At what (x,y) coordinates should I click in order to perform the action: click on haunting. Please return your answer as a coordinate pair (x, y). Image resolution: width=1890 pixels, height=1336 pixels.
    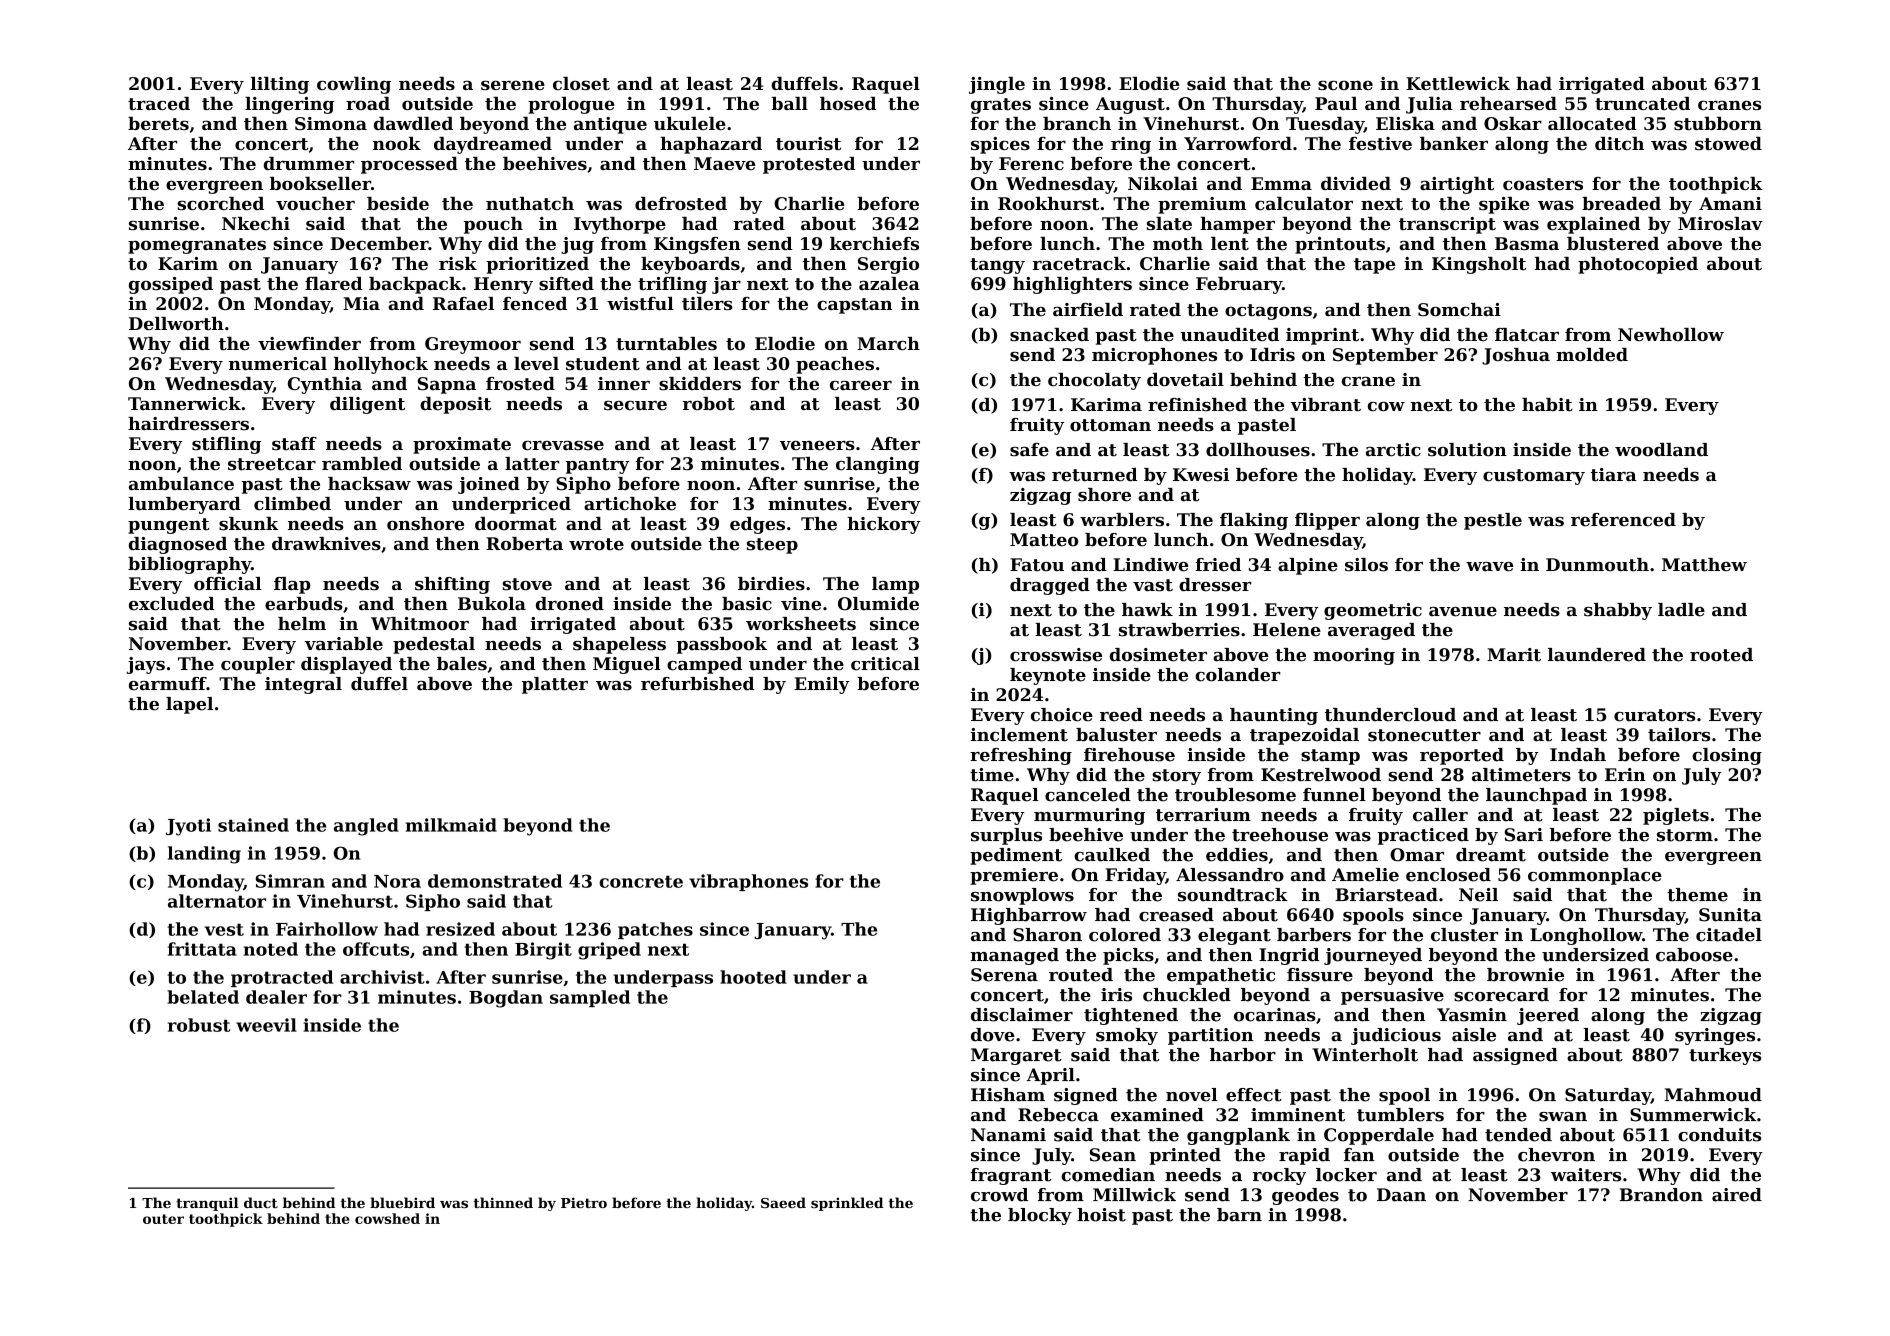
    Looking at the image, I should click on (1274, 716).
